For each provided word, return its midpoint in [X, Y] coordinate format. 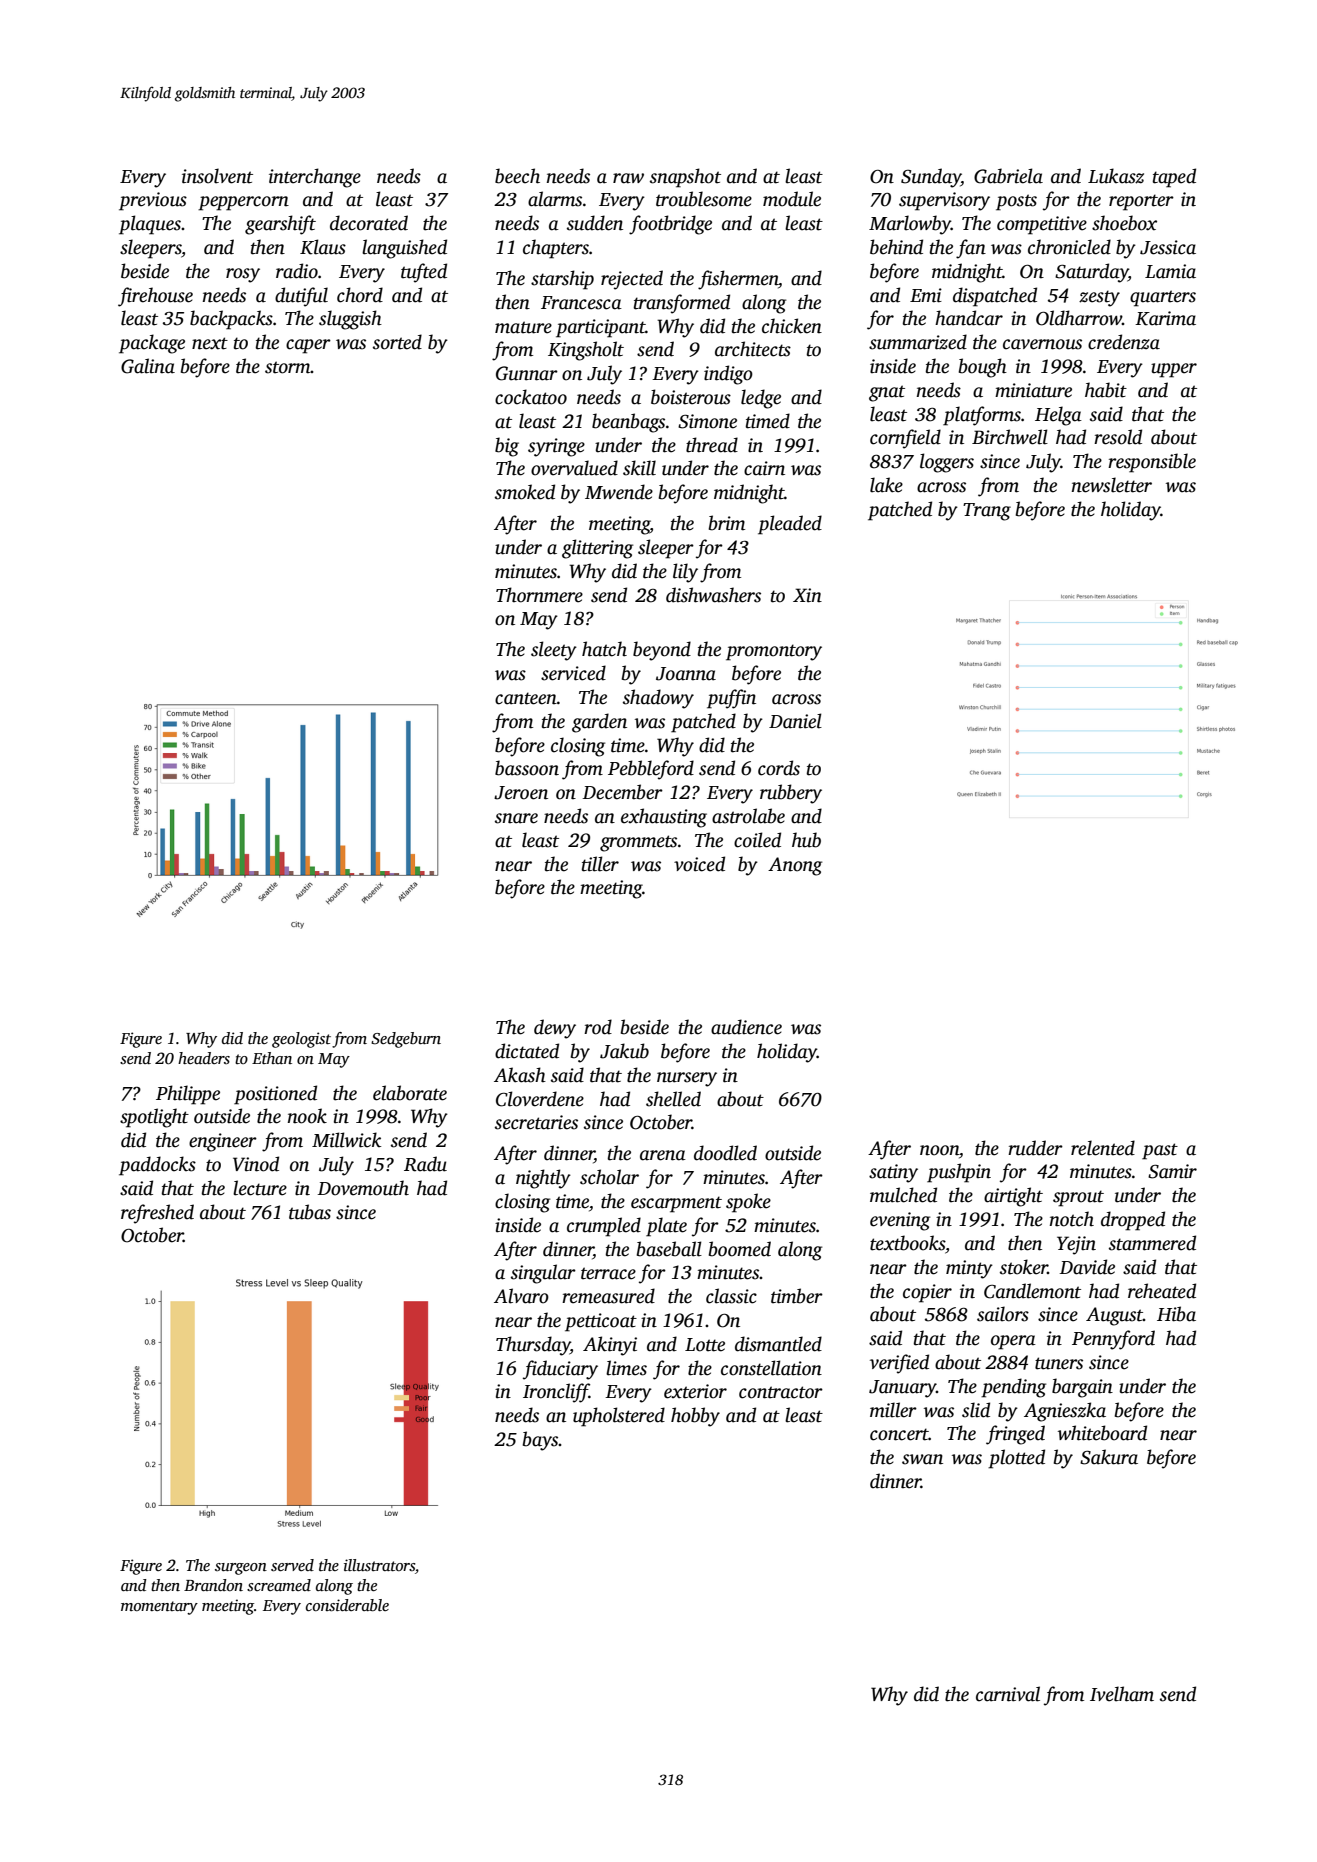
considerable [347, 1605]
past [1160, 1151]
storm [288, 367]
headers [204, 1058]
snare [516, 818]
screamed [279, 1585]
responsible [1152, 463]
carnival [1008, 1694]
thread [712, 445]
